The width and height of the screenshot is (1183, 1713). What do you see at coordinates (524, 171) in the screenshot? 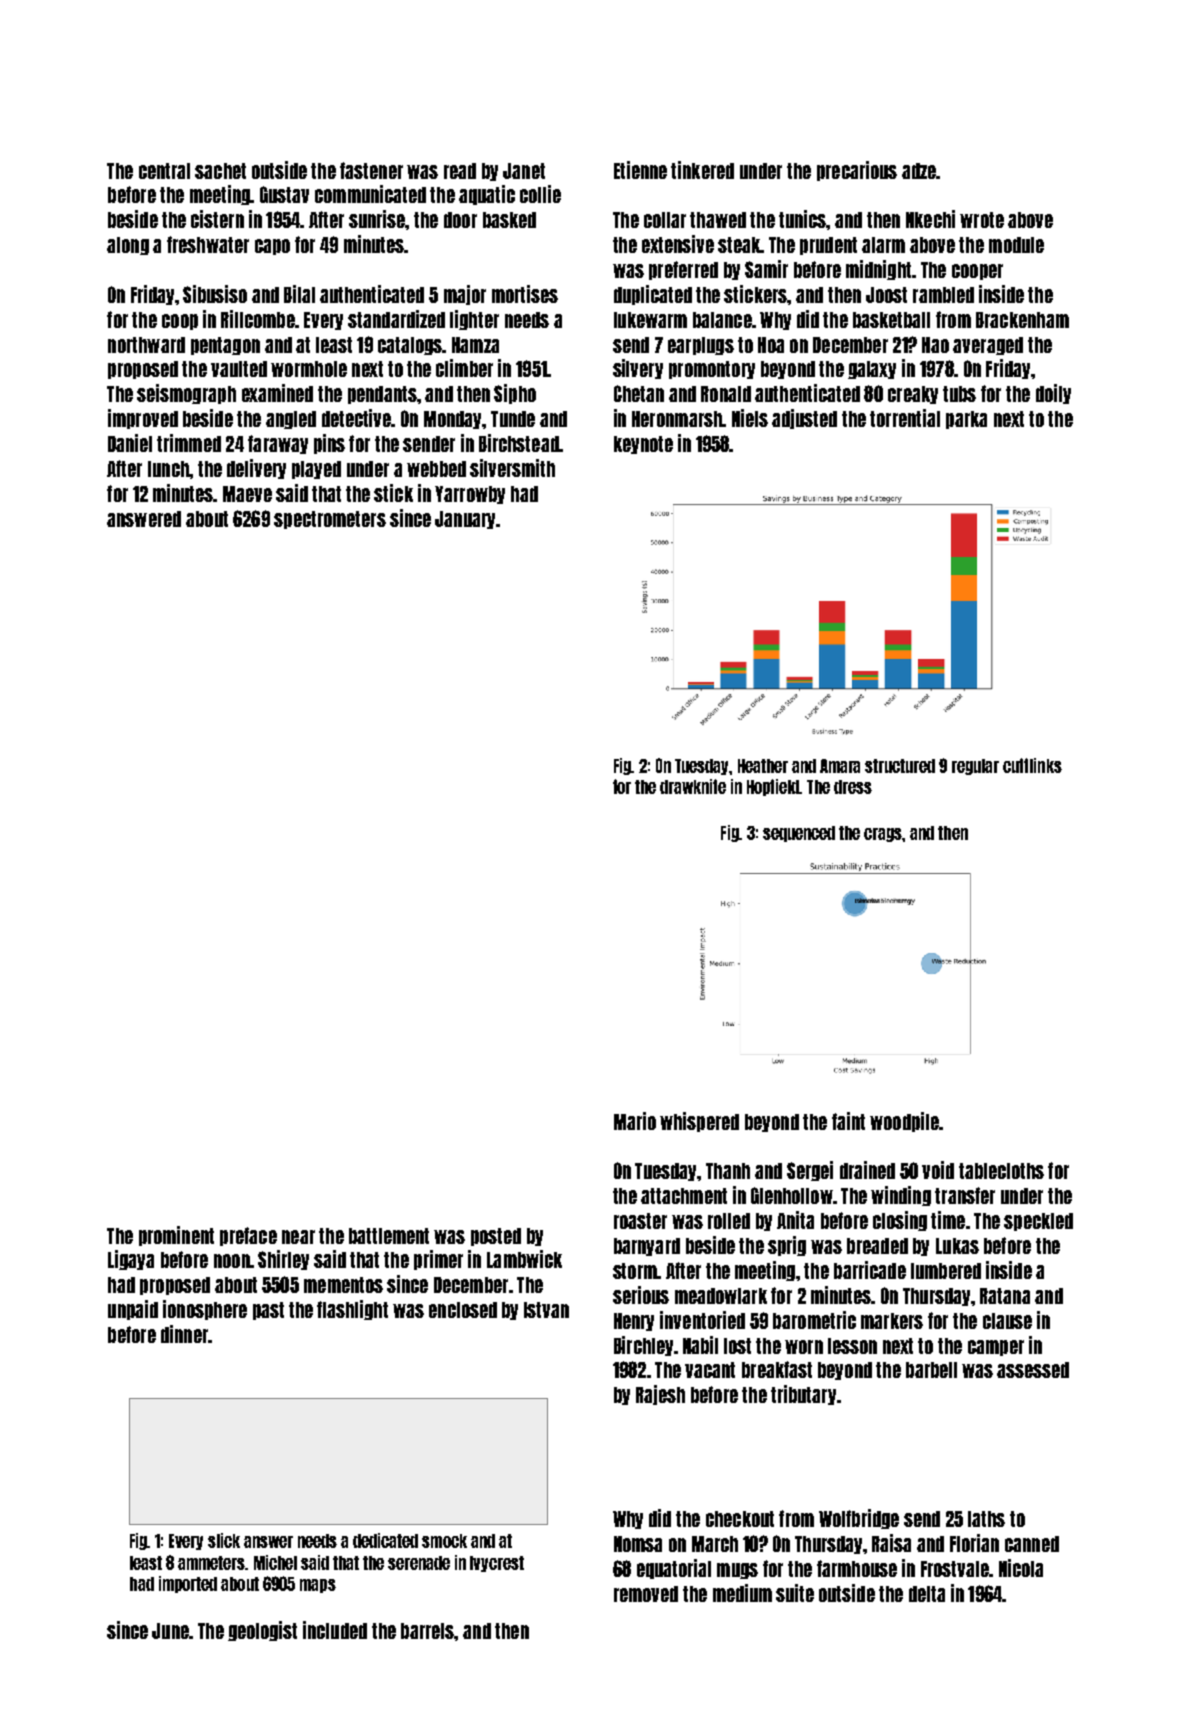
I see `Janet` at bounding box center [524, 171].
